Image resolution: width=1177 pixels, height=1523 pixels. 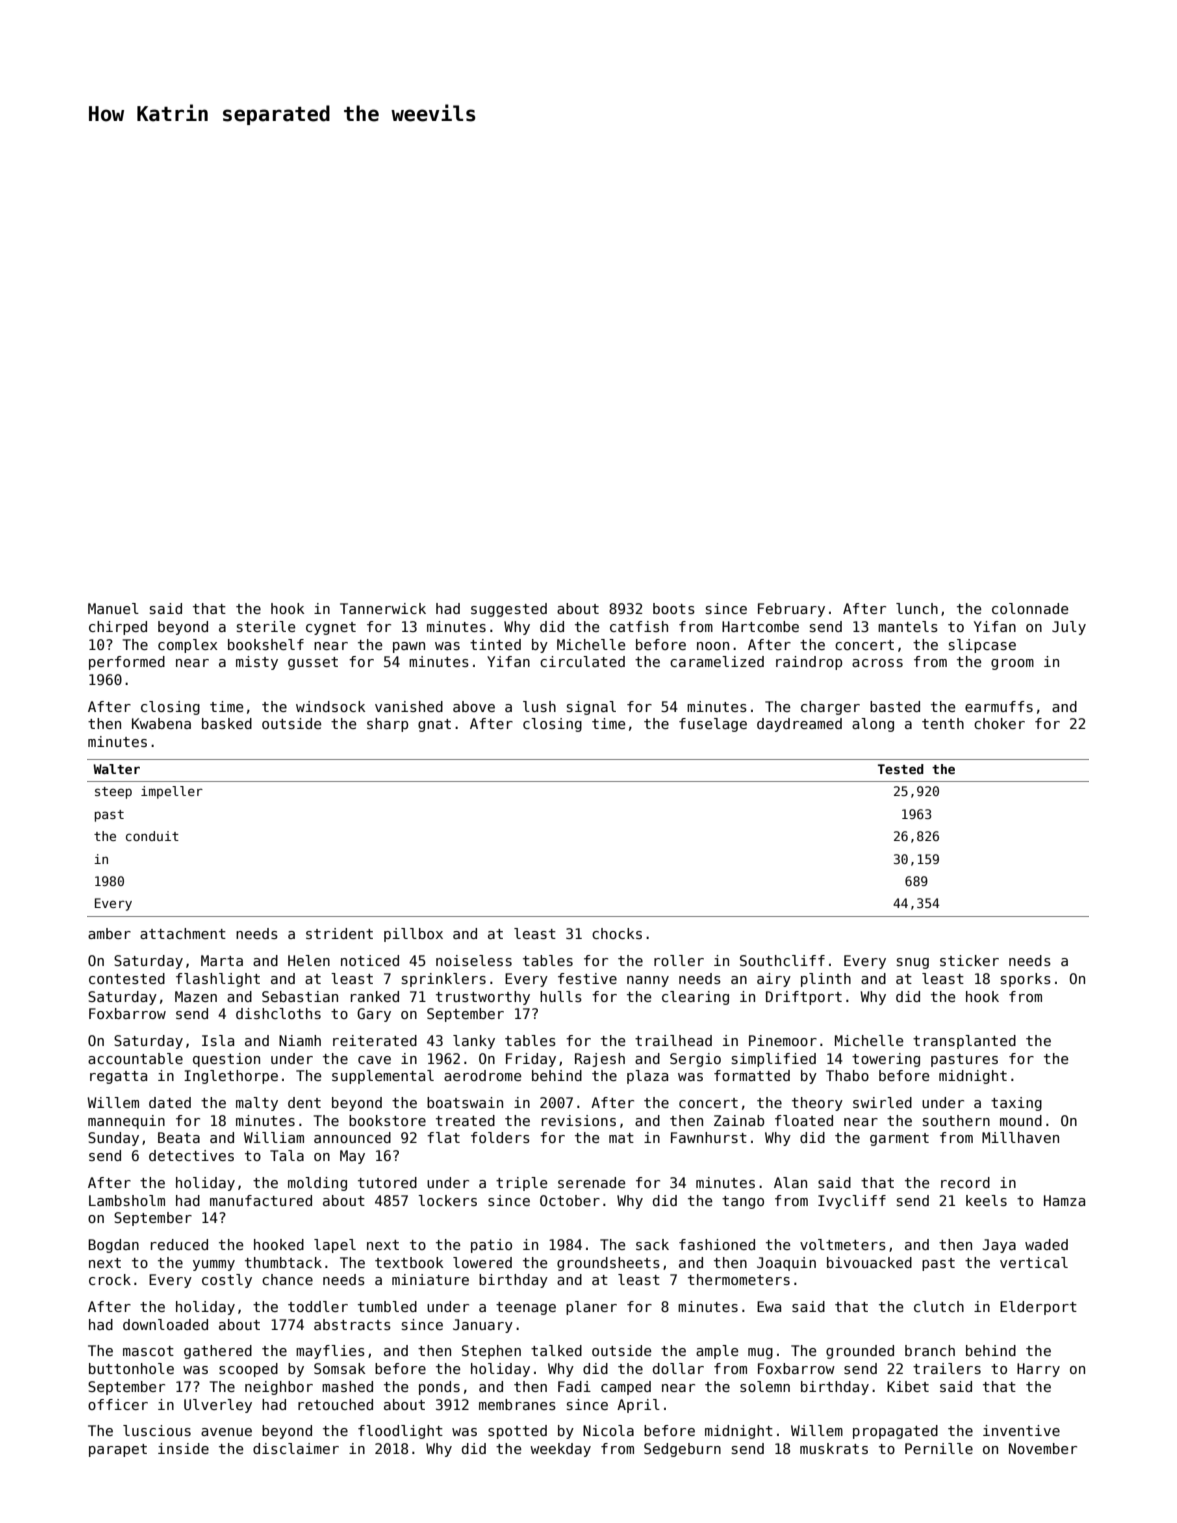 I want to click on across, so click(x=877, y=663).
